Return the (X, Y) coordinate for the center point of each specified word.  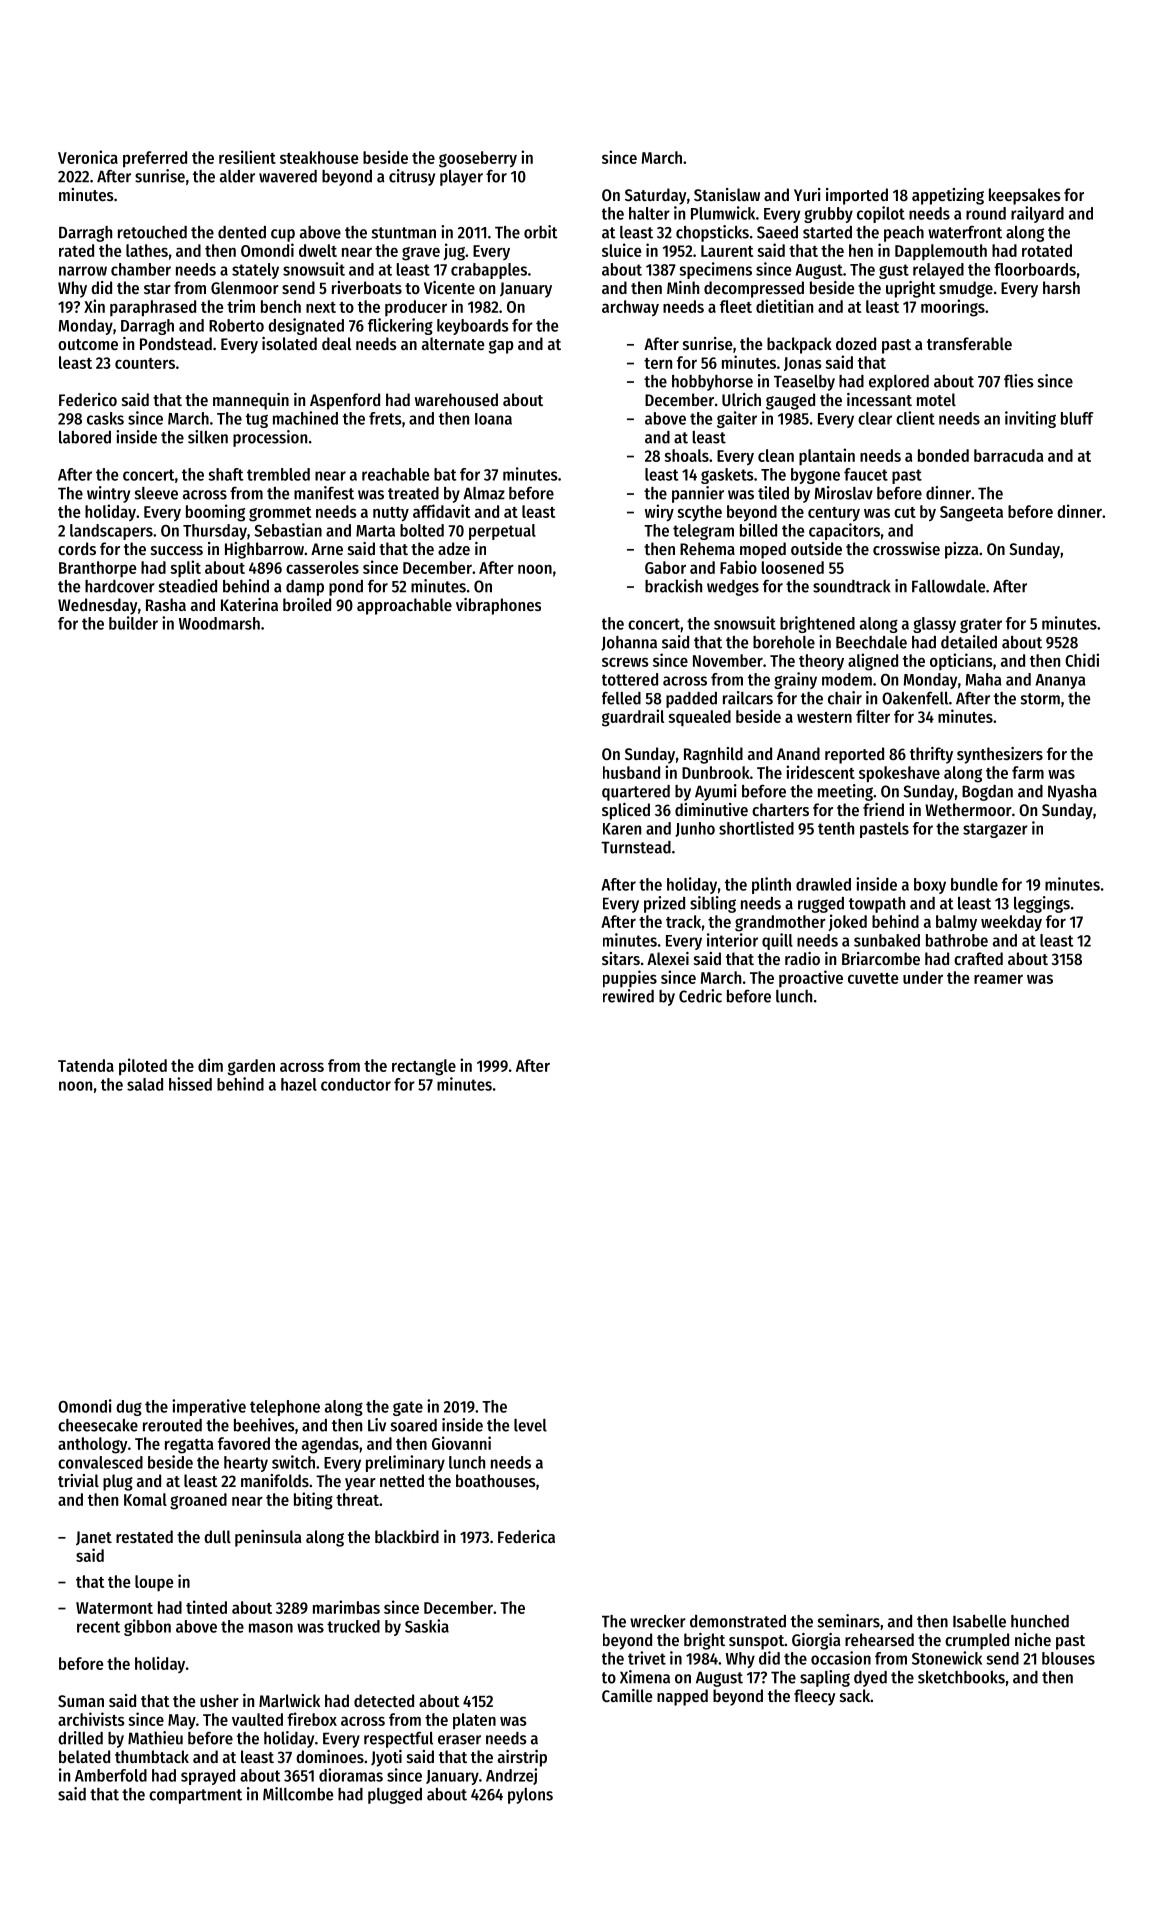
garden (251, 1067)
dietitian (784, 306)
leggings (1042, 904)
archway (630, 308)
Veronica (88, 157)
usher (219, 1700)
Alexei (668, 958)
